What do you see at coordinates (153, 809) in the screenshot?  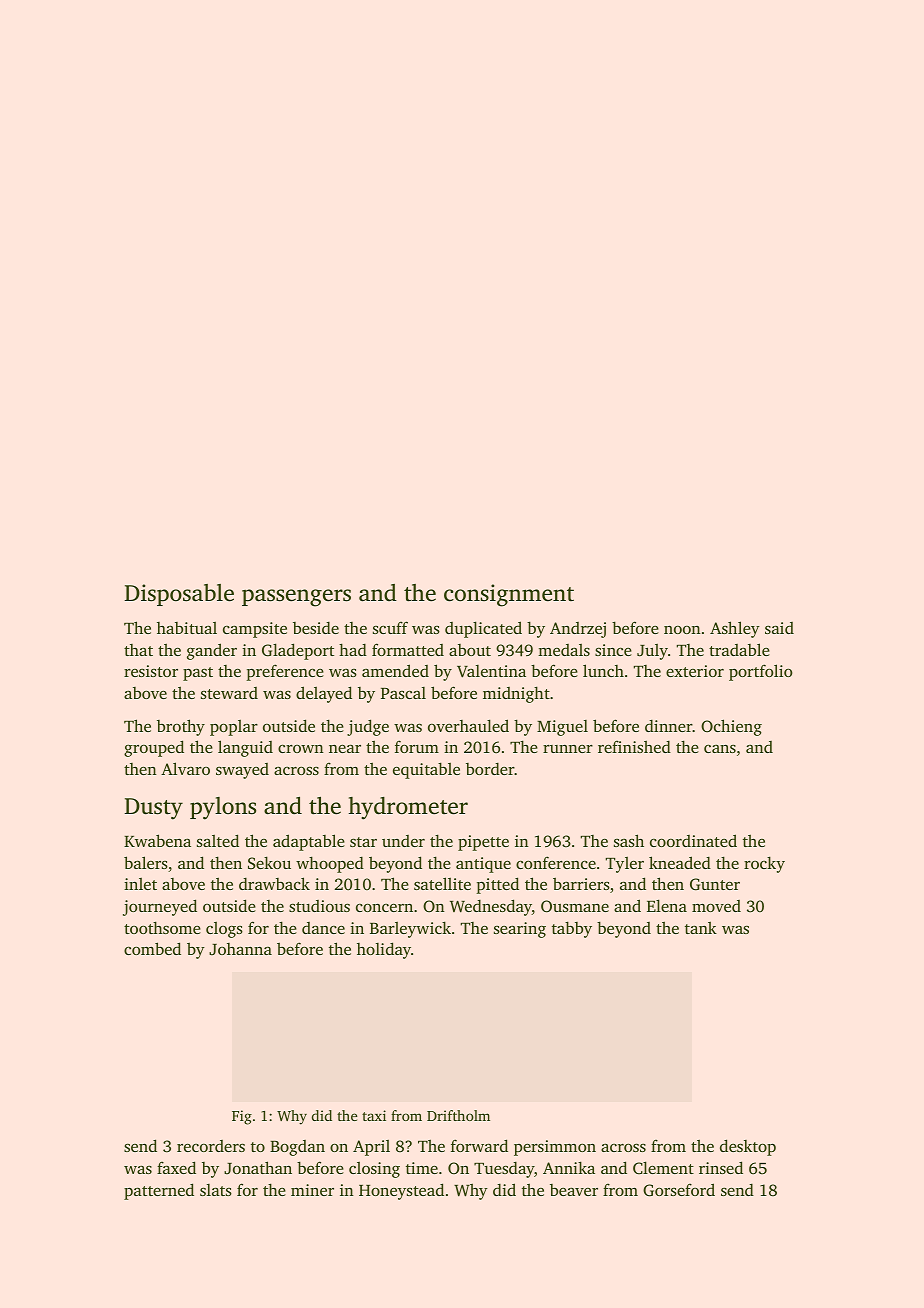 I see `Dusty` at bounding box center [153, 809].
